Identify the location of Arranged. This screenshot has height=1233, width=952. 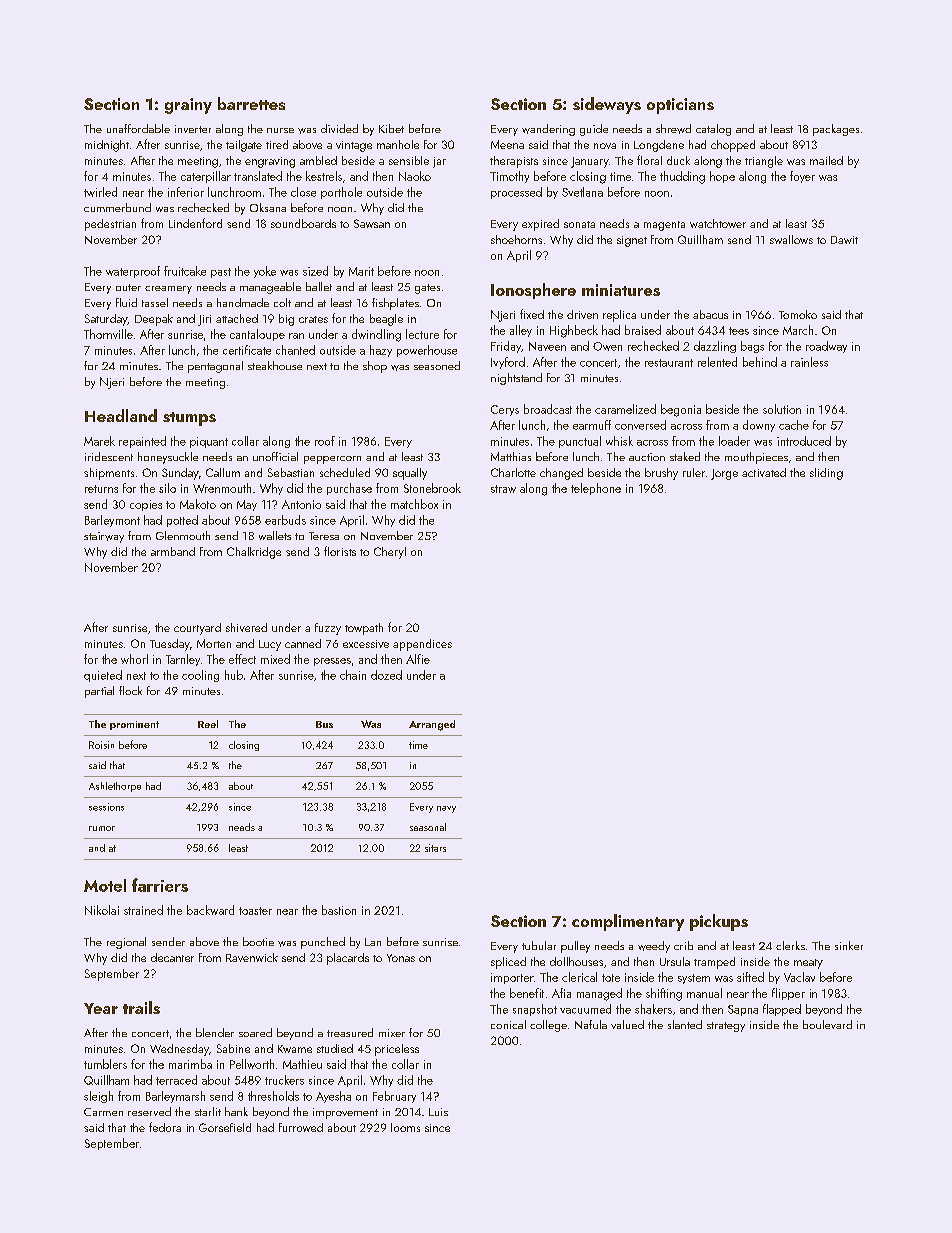
(432, 725).
